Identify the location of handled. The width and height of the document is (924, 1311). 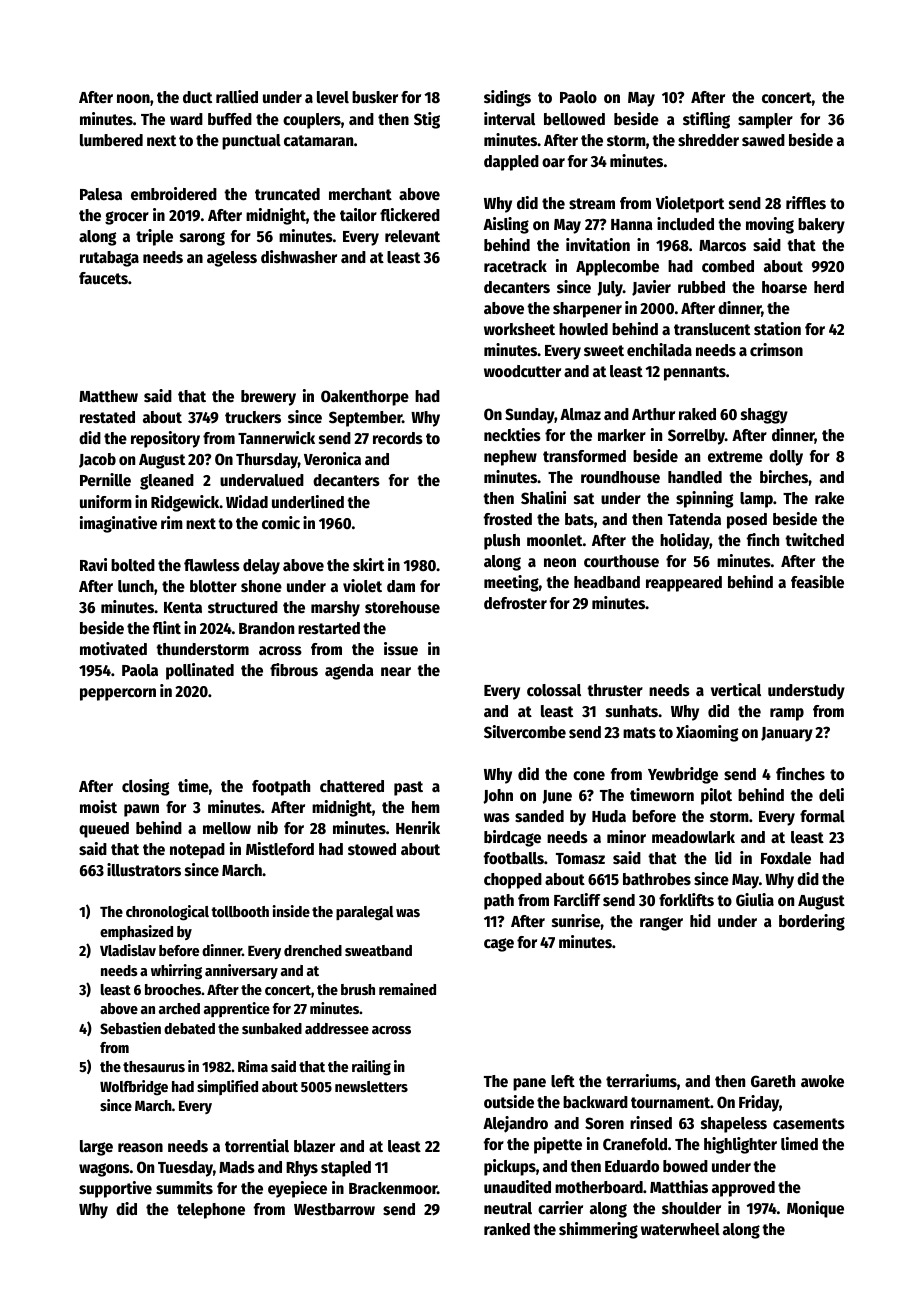
(695, 477).
